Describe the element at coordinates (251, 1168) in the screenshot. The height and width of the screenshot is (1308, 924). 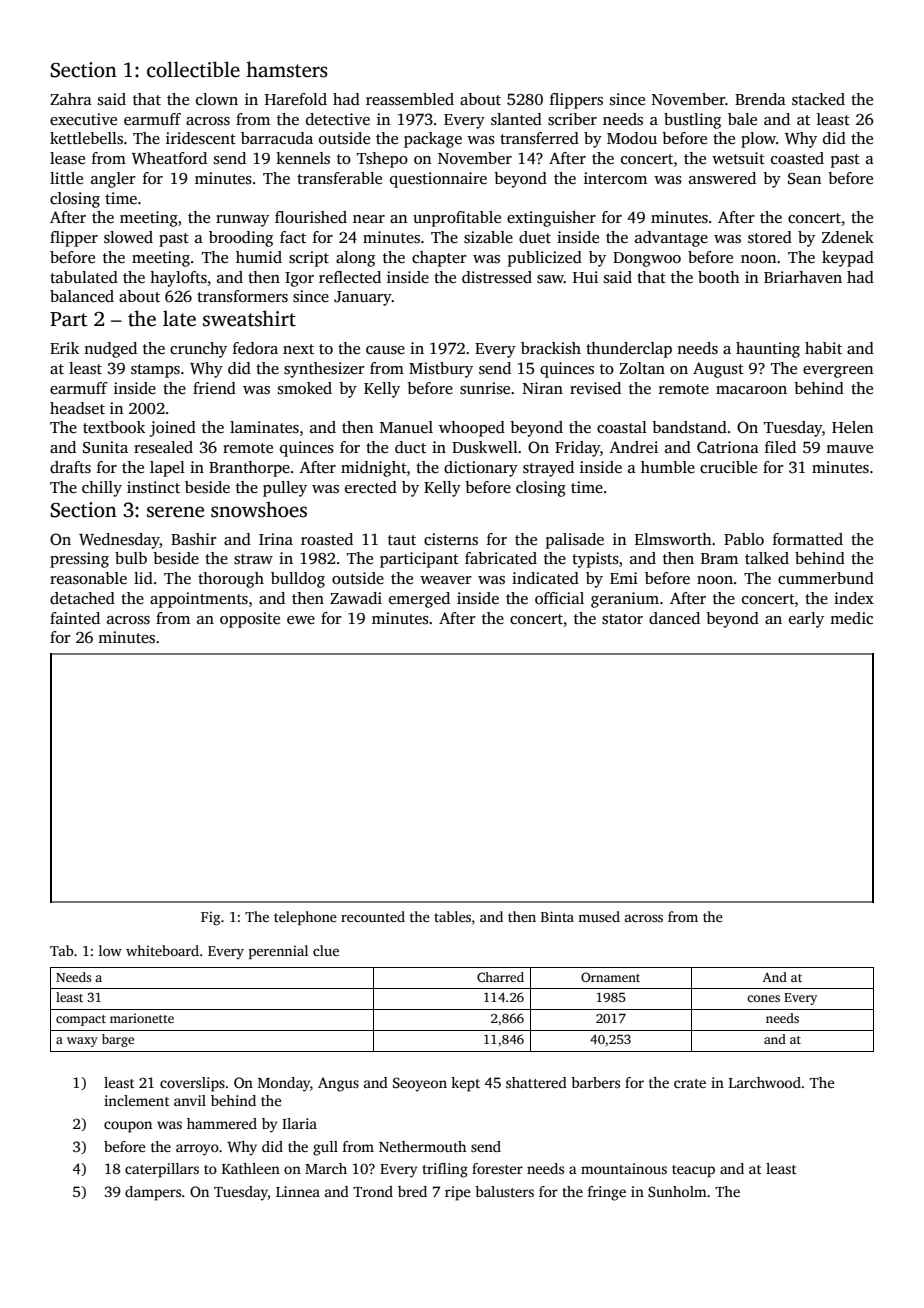
I see `Kathleen` at that location.
